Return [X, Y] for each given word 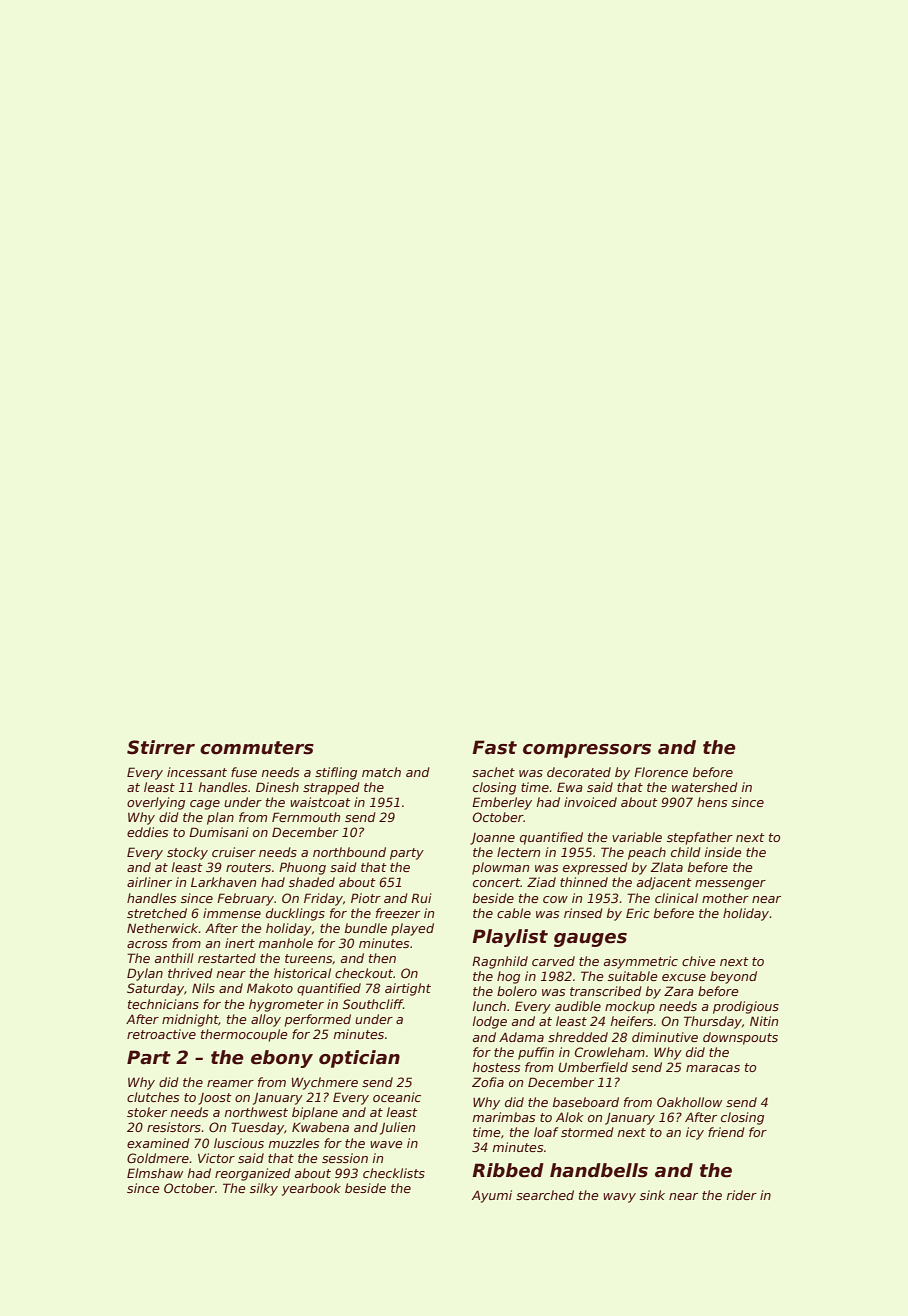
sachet [493, 772]
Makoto [270, 988]
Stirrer [161, 747]
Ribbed [508, 1170]
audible [578, 1006]
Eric [638, 913]
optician [359, 1059]
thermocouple [244, 1035]
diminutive [665, 1037]
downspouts [740, 1038]
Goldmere [158, 1158]
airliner [149, 882]
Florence [661, 772]
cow [555, 899]
